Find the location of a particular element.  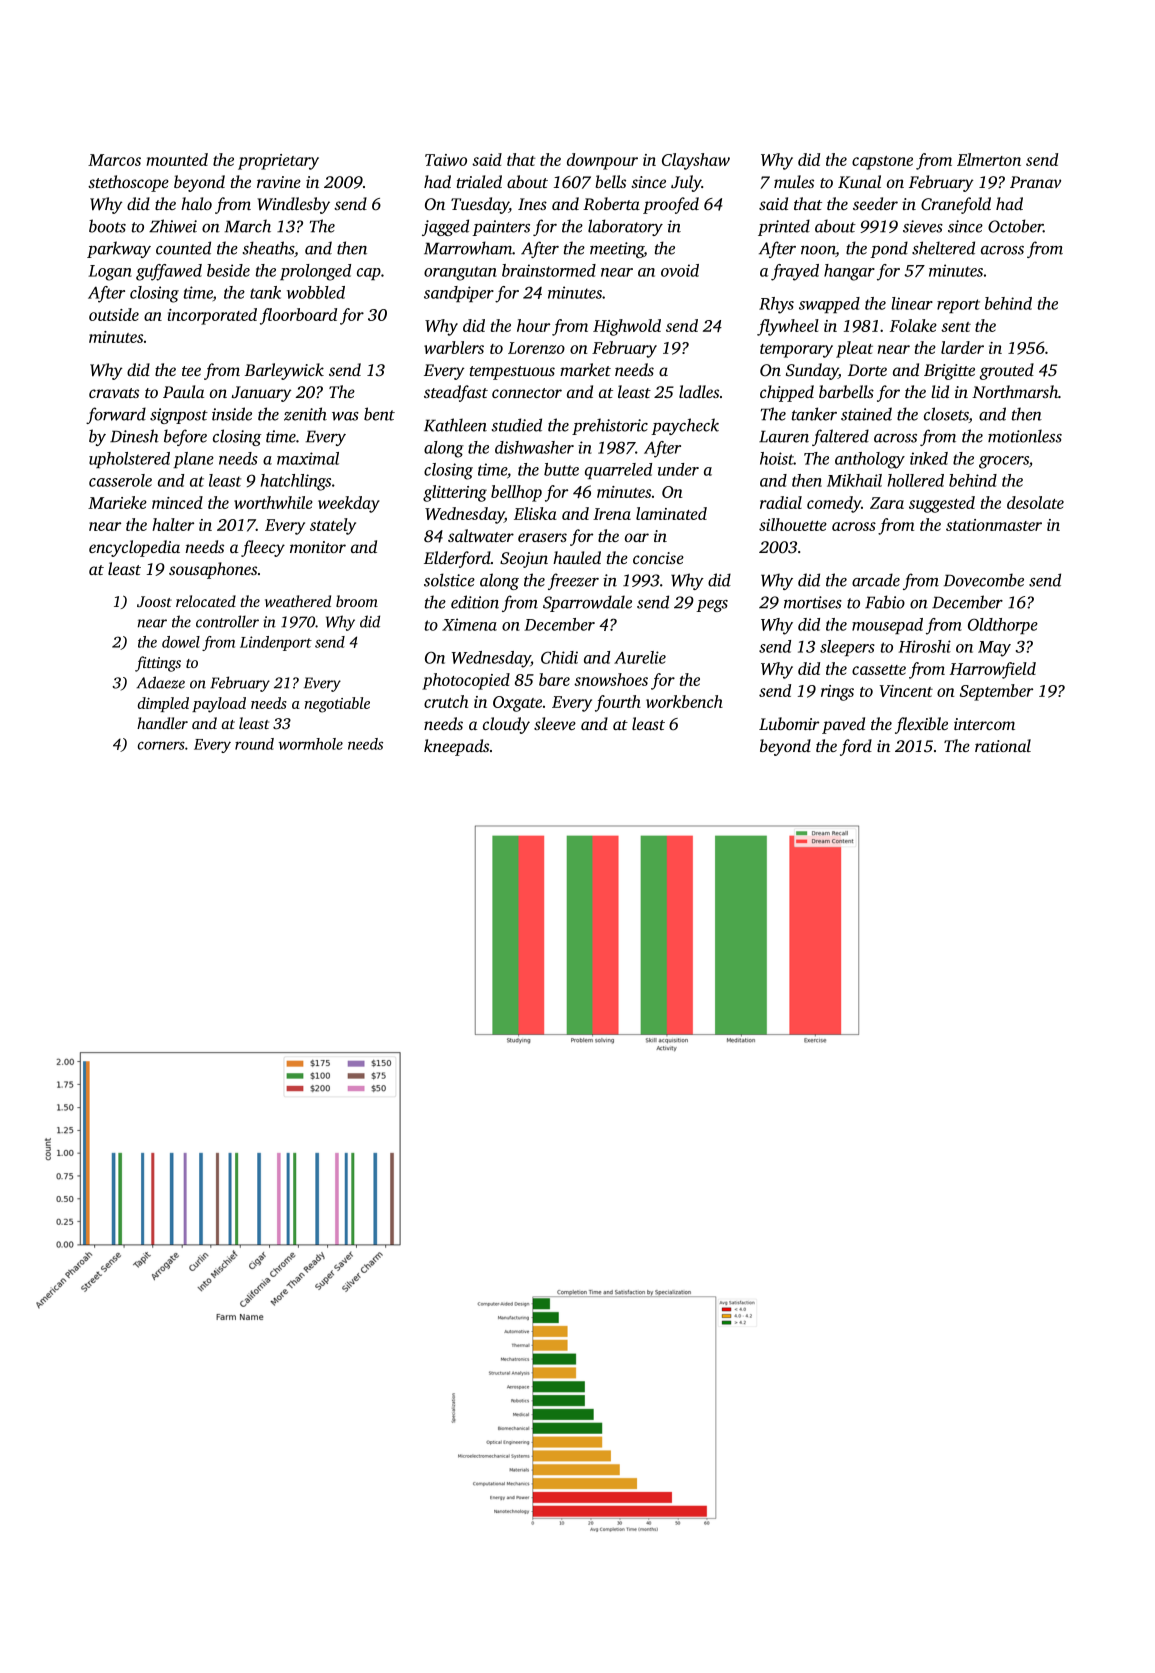

stained is located at coordinates (866, 414).
